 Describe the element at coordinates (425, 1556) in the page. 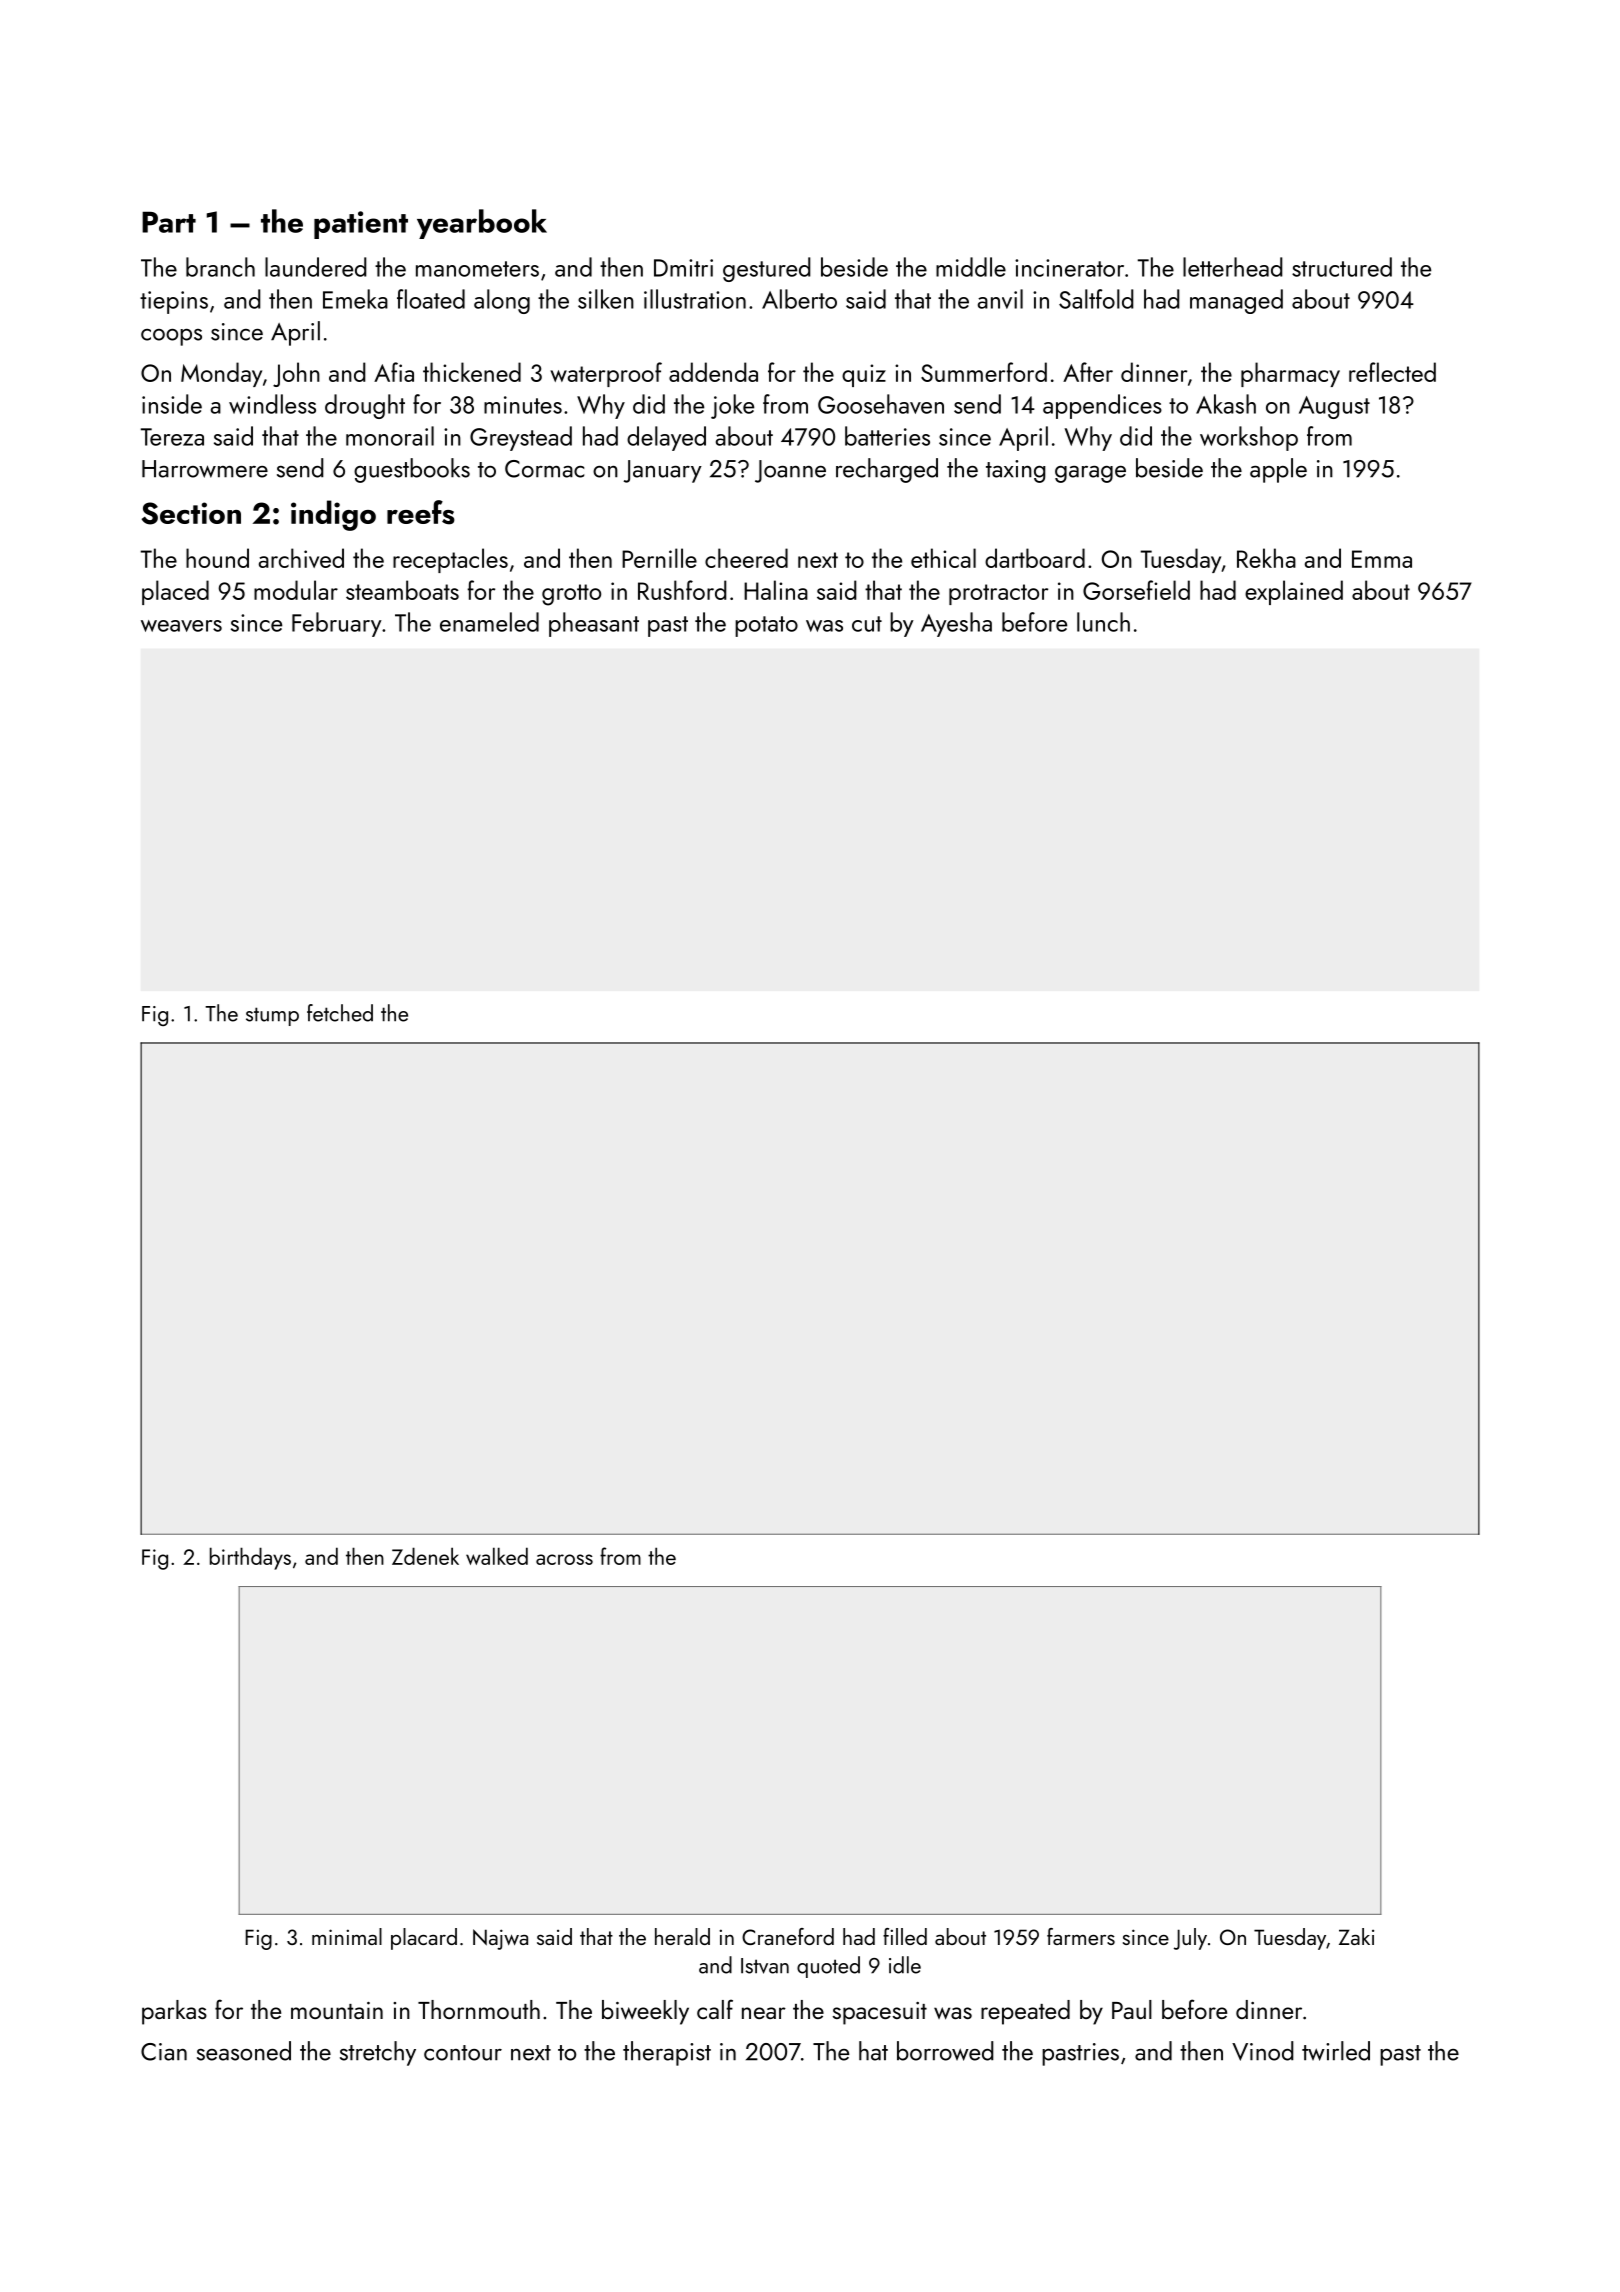

I see `Zdenek` at that location.
